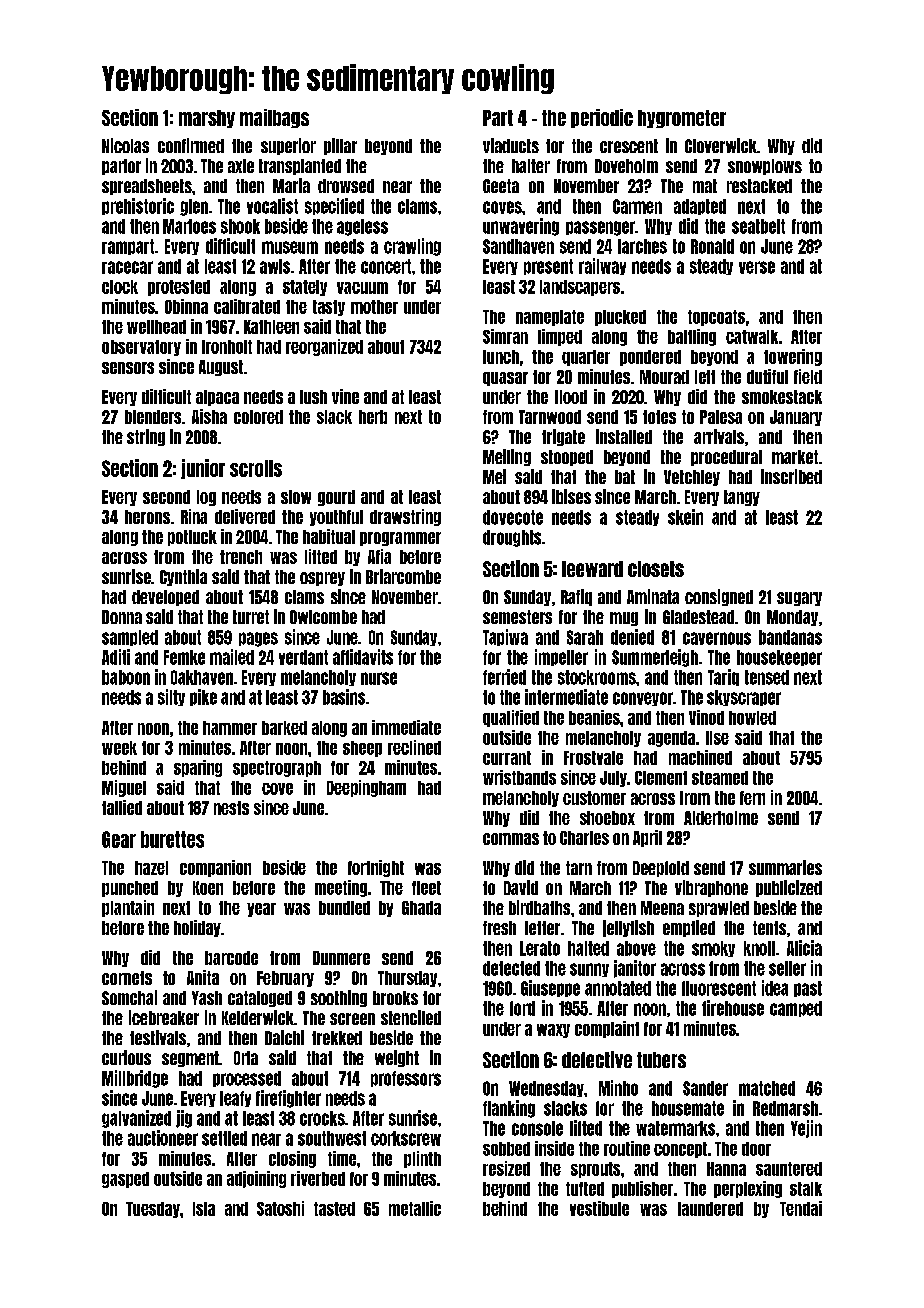 The image size is (924, 1308). I want to click on July, so click(613, 779).
